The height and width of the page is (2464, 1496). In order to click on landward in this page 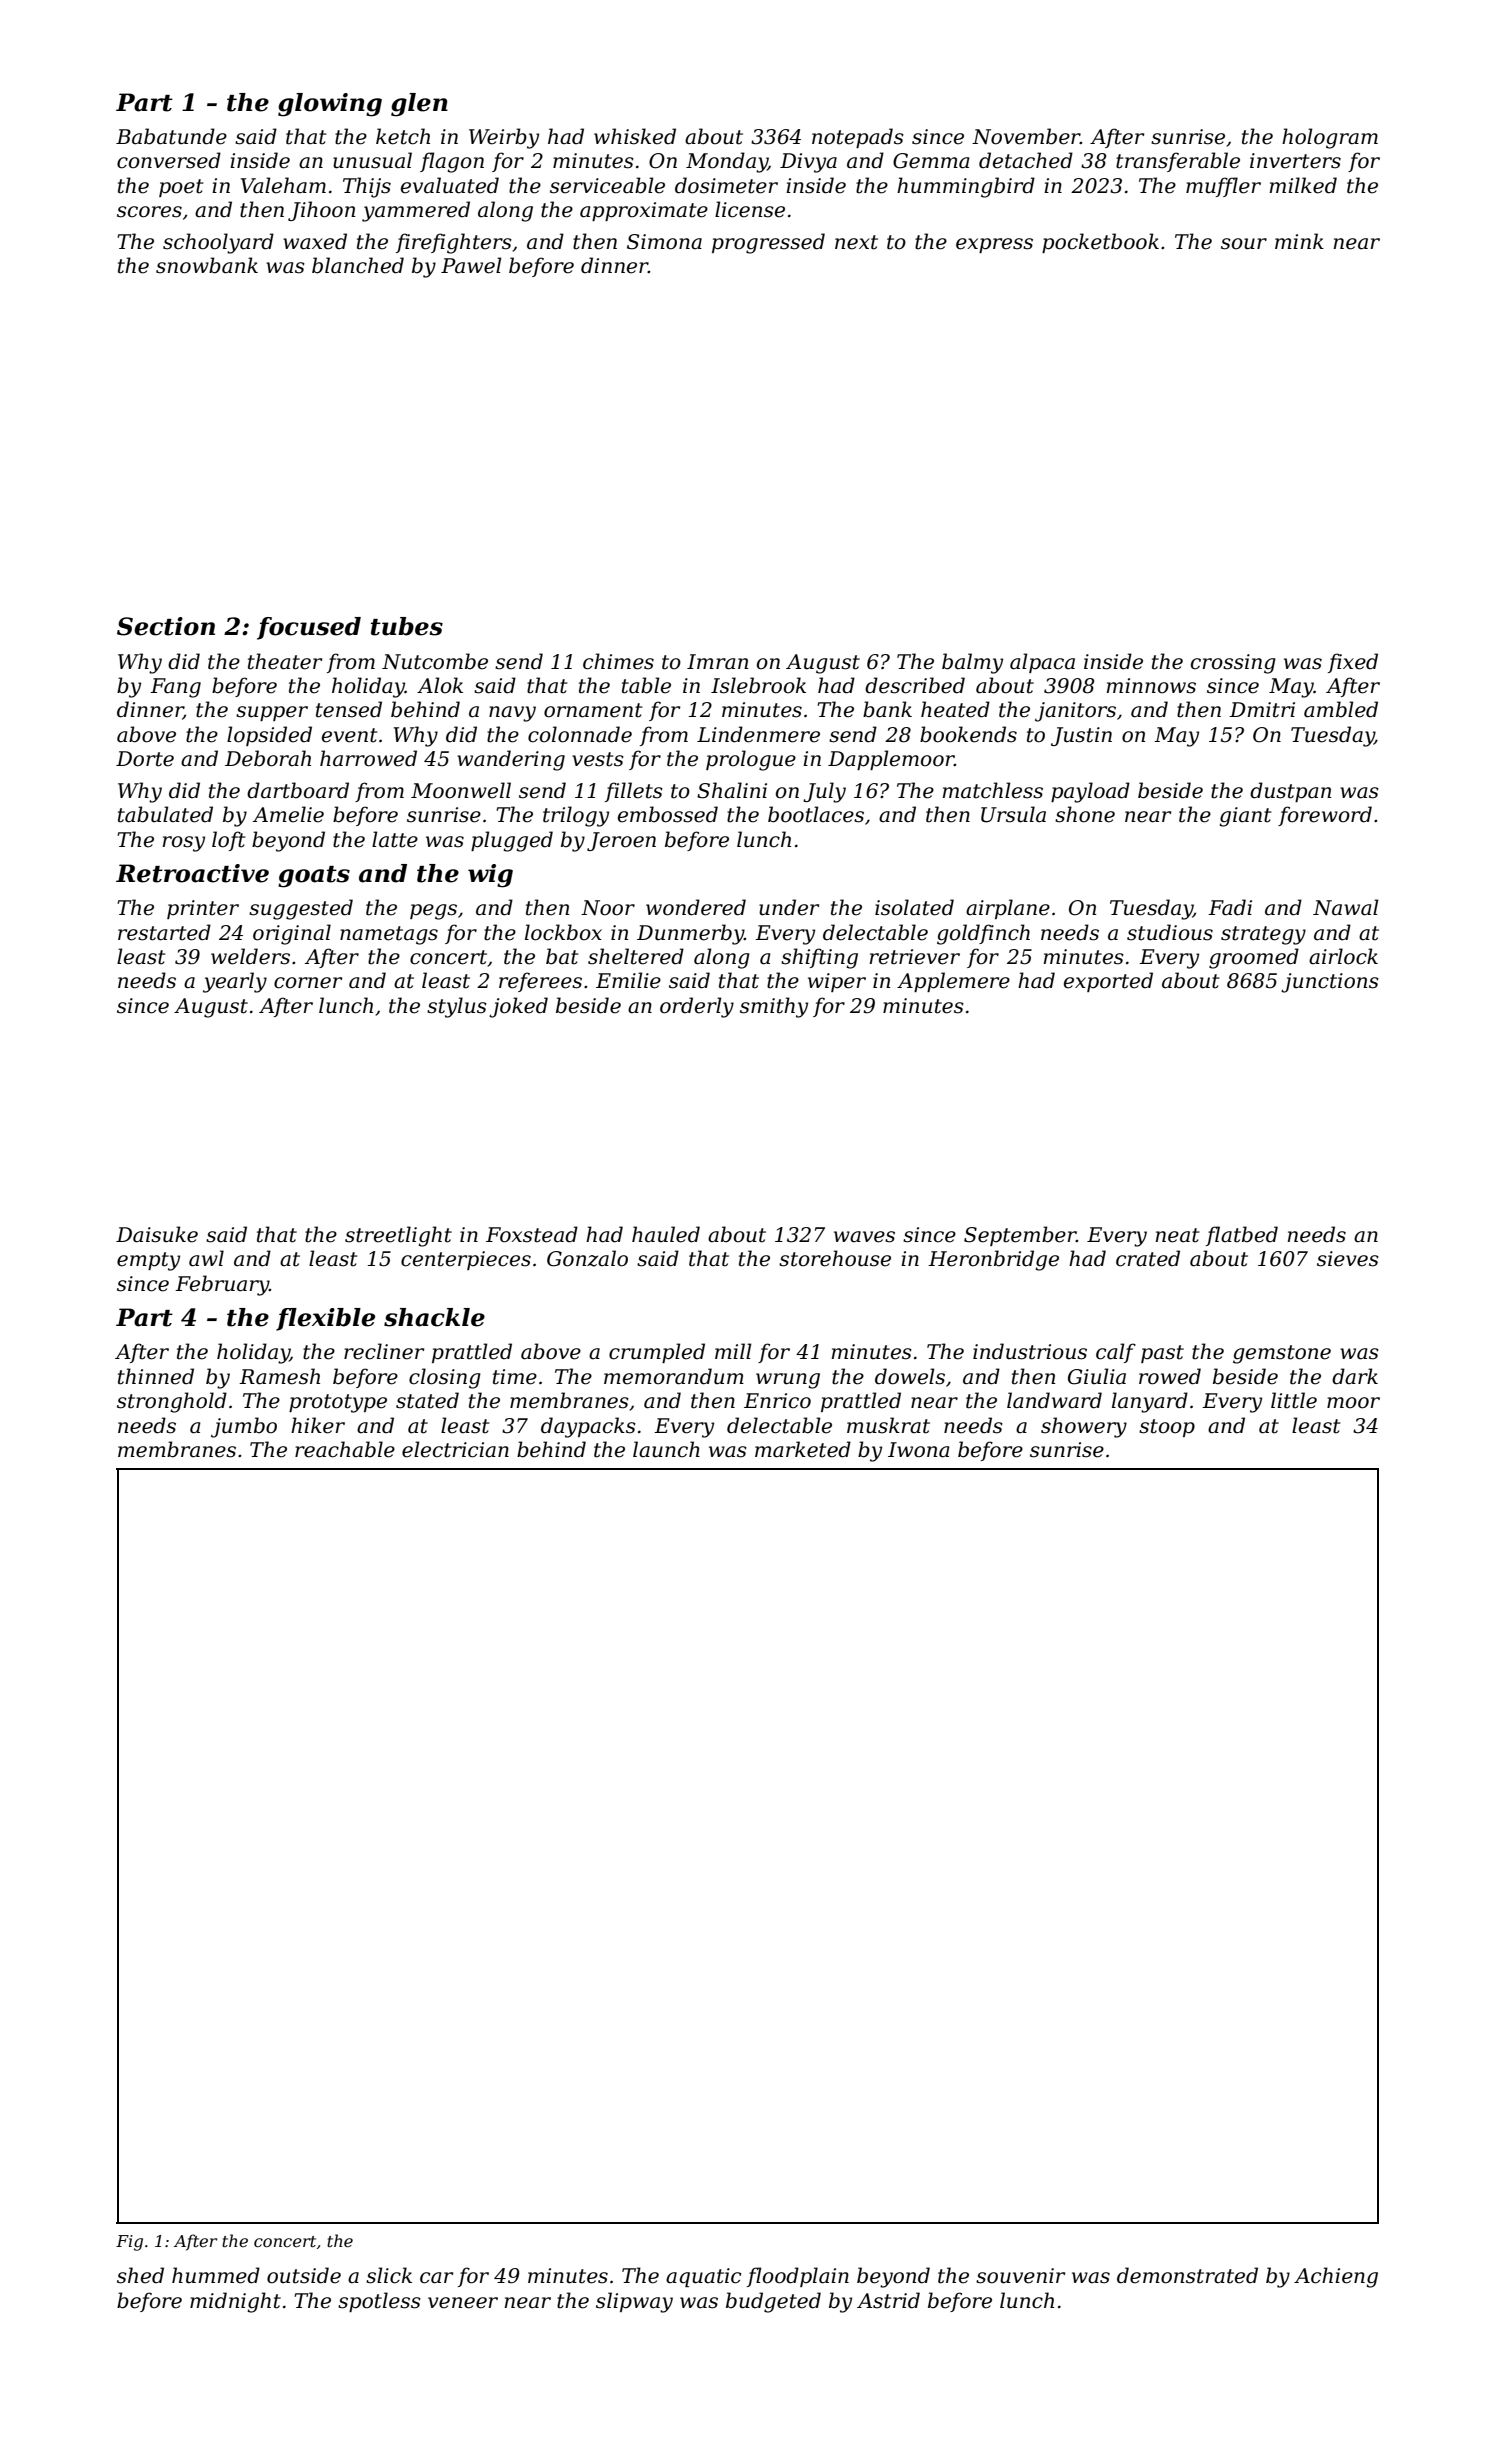, I will do `click(1054, 1400)`.
